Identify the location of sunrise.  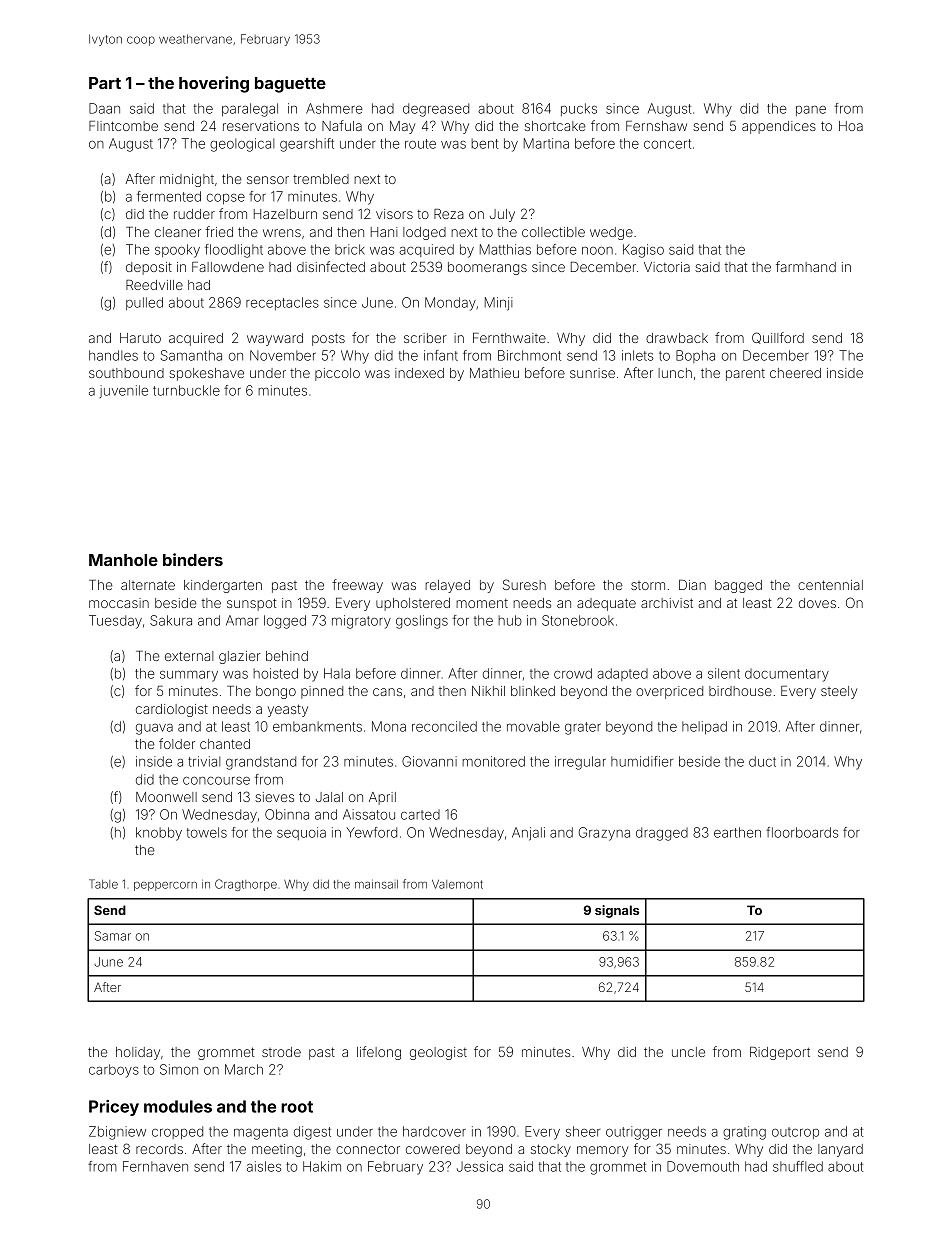
(592, 373).
